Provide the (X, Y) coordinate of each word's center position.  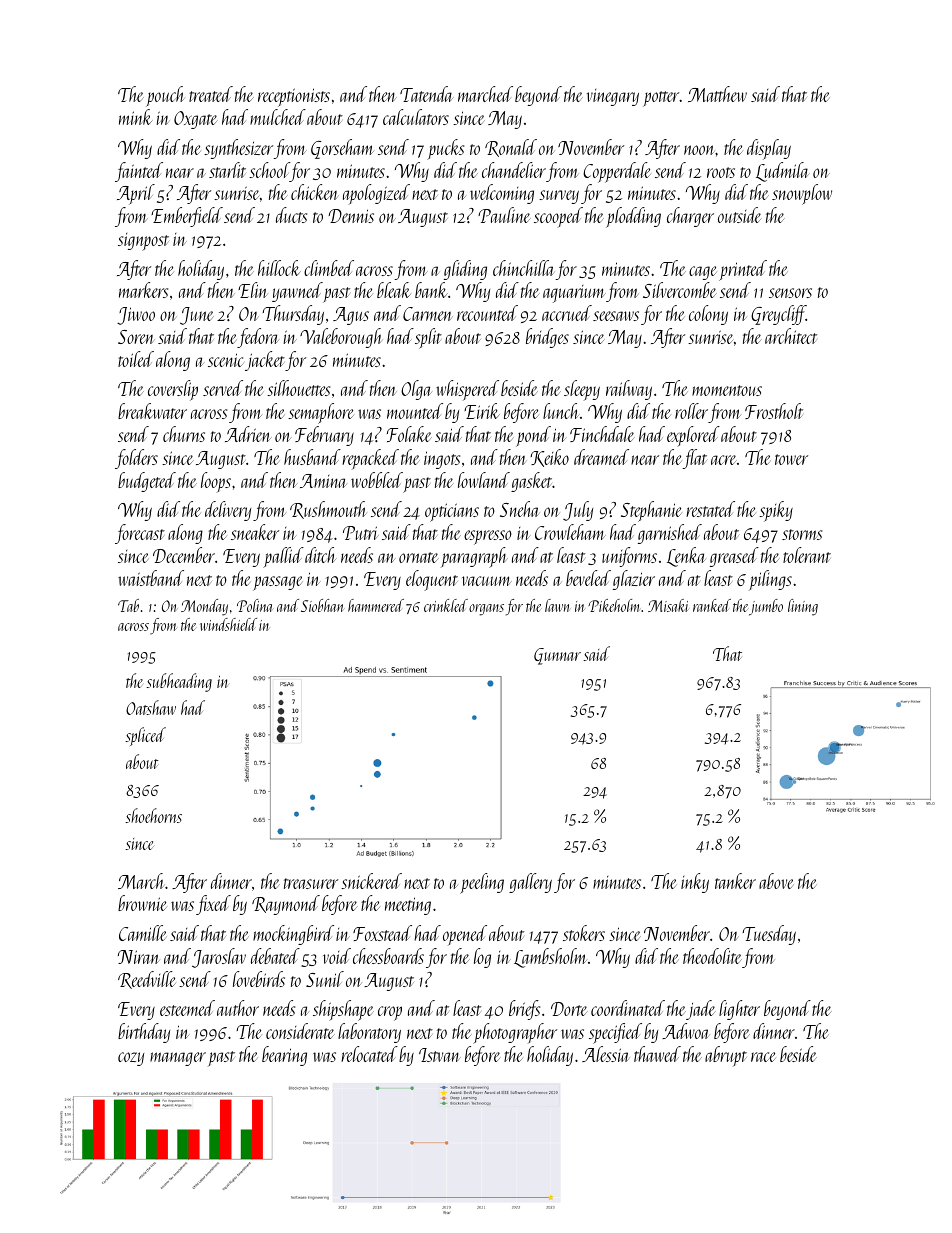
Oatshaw (151, 707)
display (769, 149)
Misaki (668, 605)
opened (465, 935)
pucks (445, 149)
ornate (419, 557)
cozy (131, 1059)
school (269, 170)
